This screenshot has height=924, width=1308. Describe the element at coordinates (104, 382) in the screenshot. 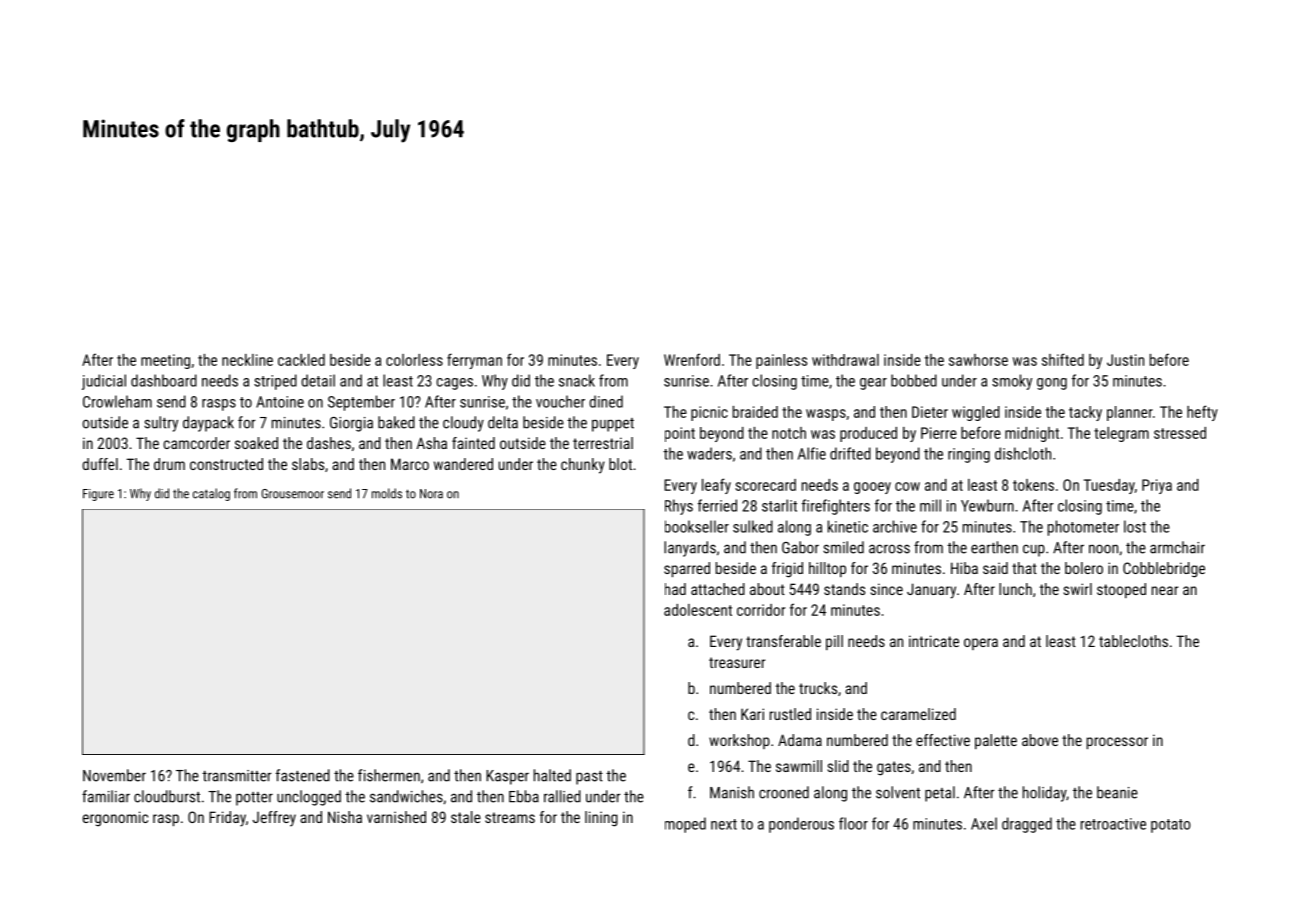

I see `judicial` at that location.
